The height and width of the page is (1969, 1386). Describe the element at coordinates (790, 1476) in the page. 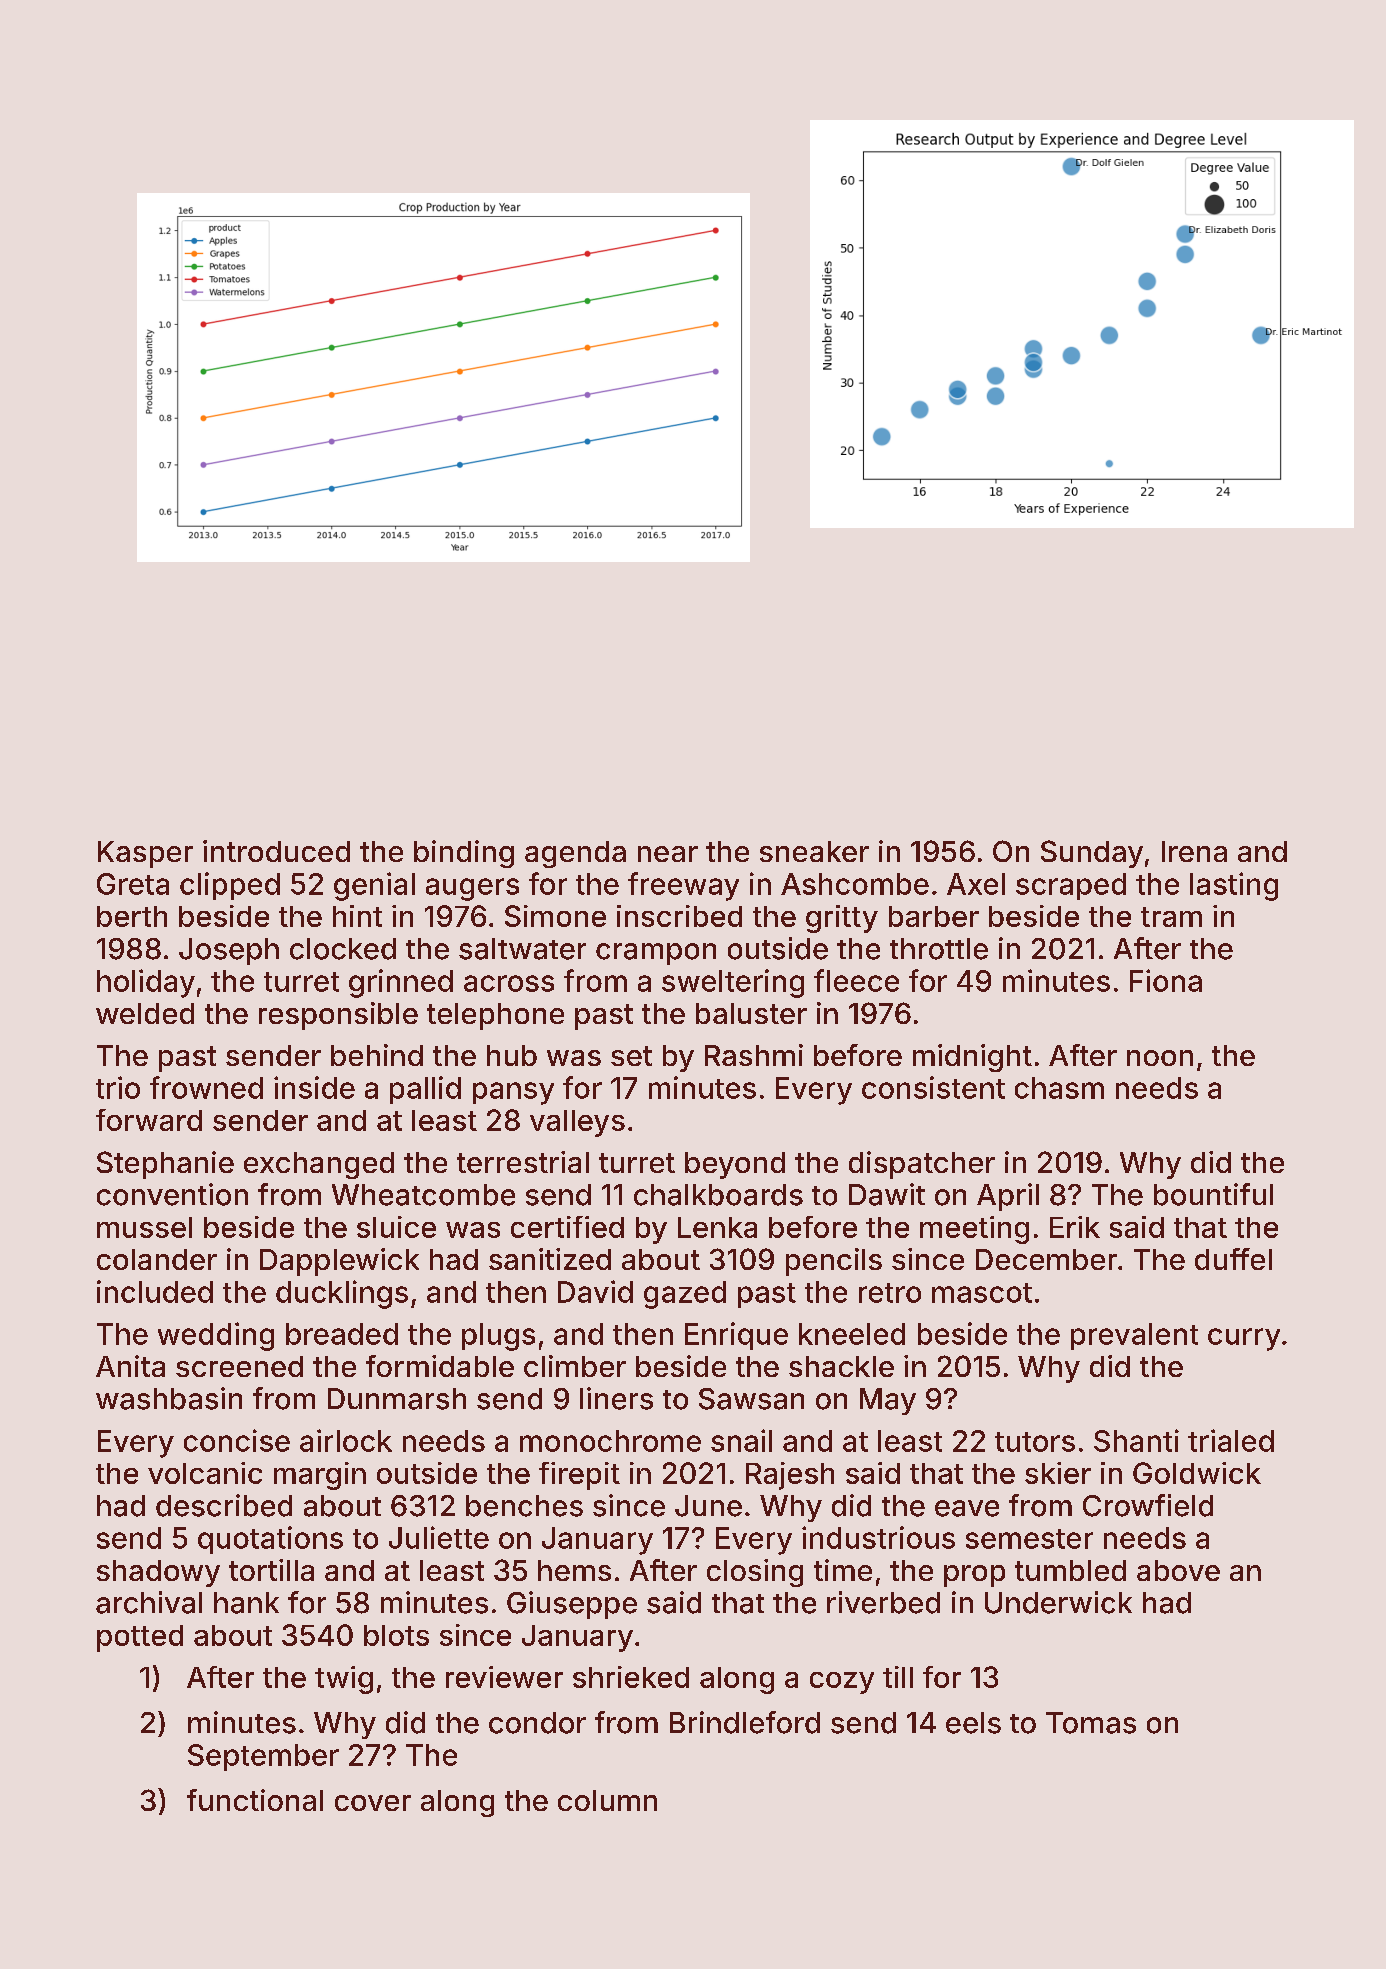

I see `Rajesh` at that location.
